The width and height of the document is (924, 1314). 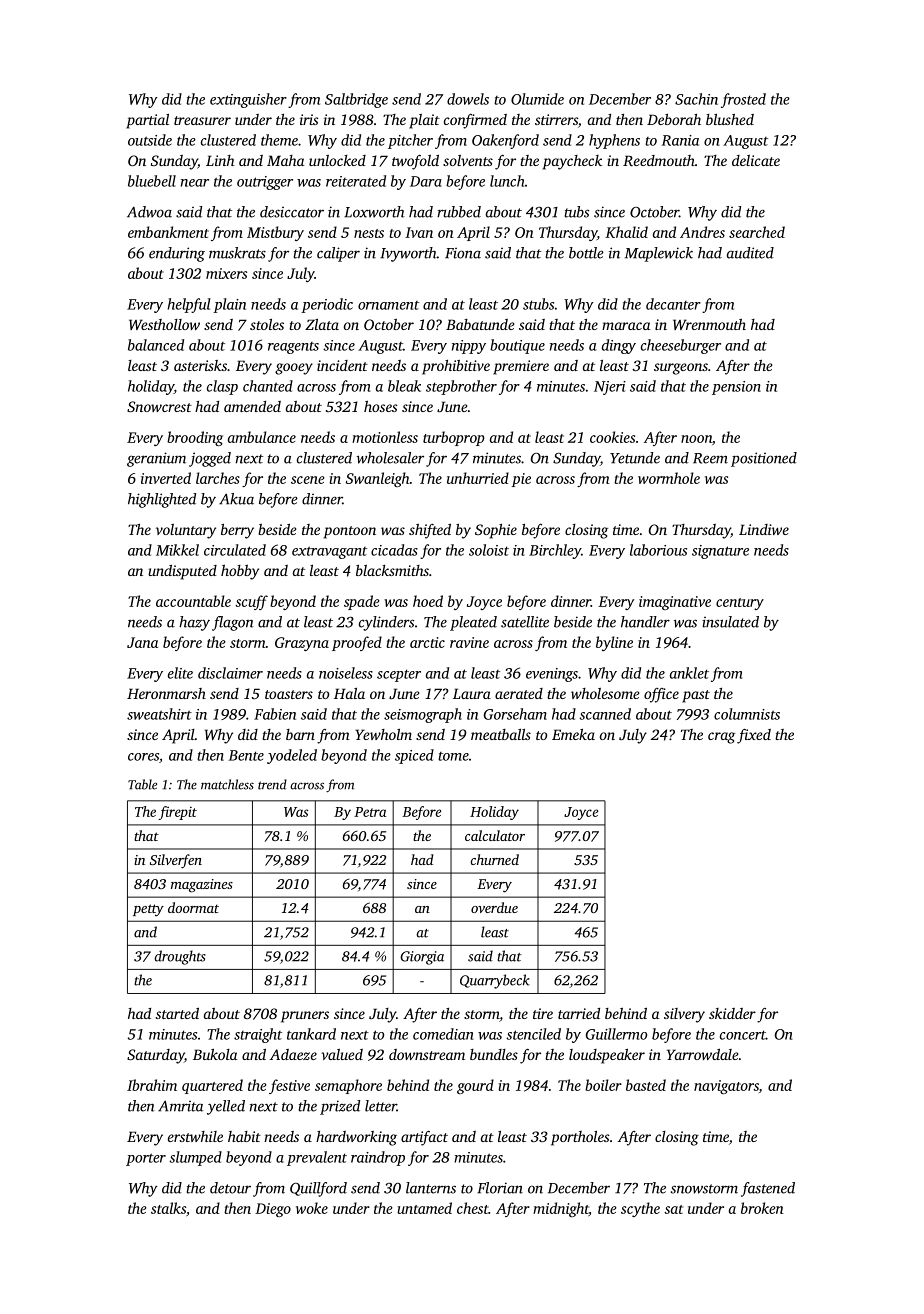 What do you see at coordinates (561, 1209) in the document?
I see `midnight` at bounding box center [561, 1209].
